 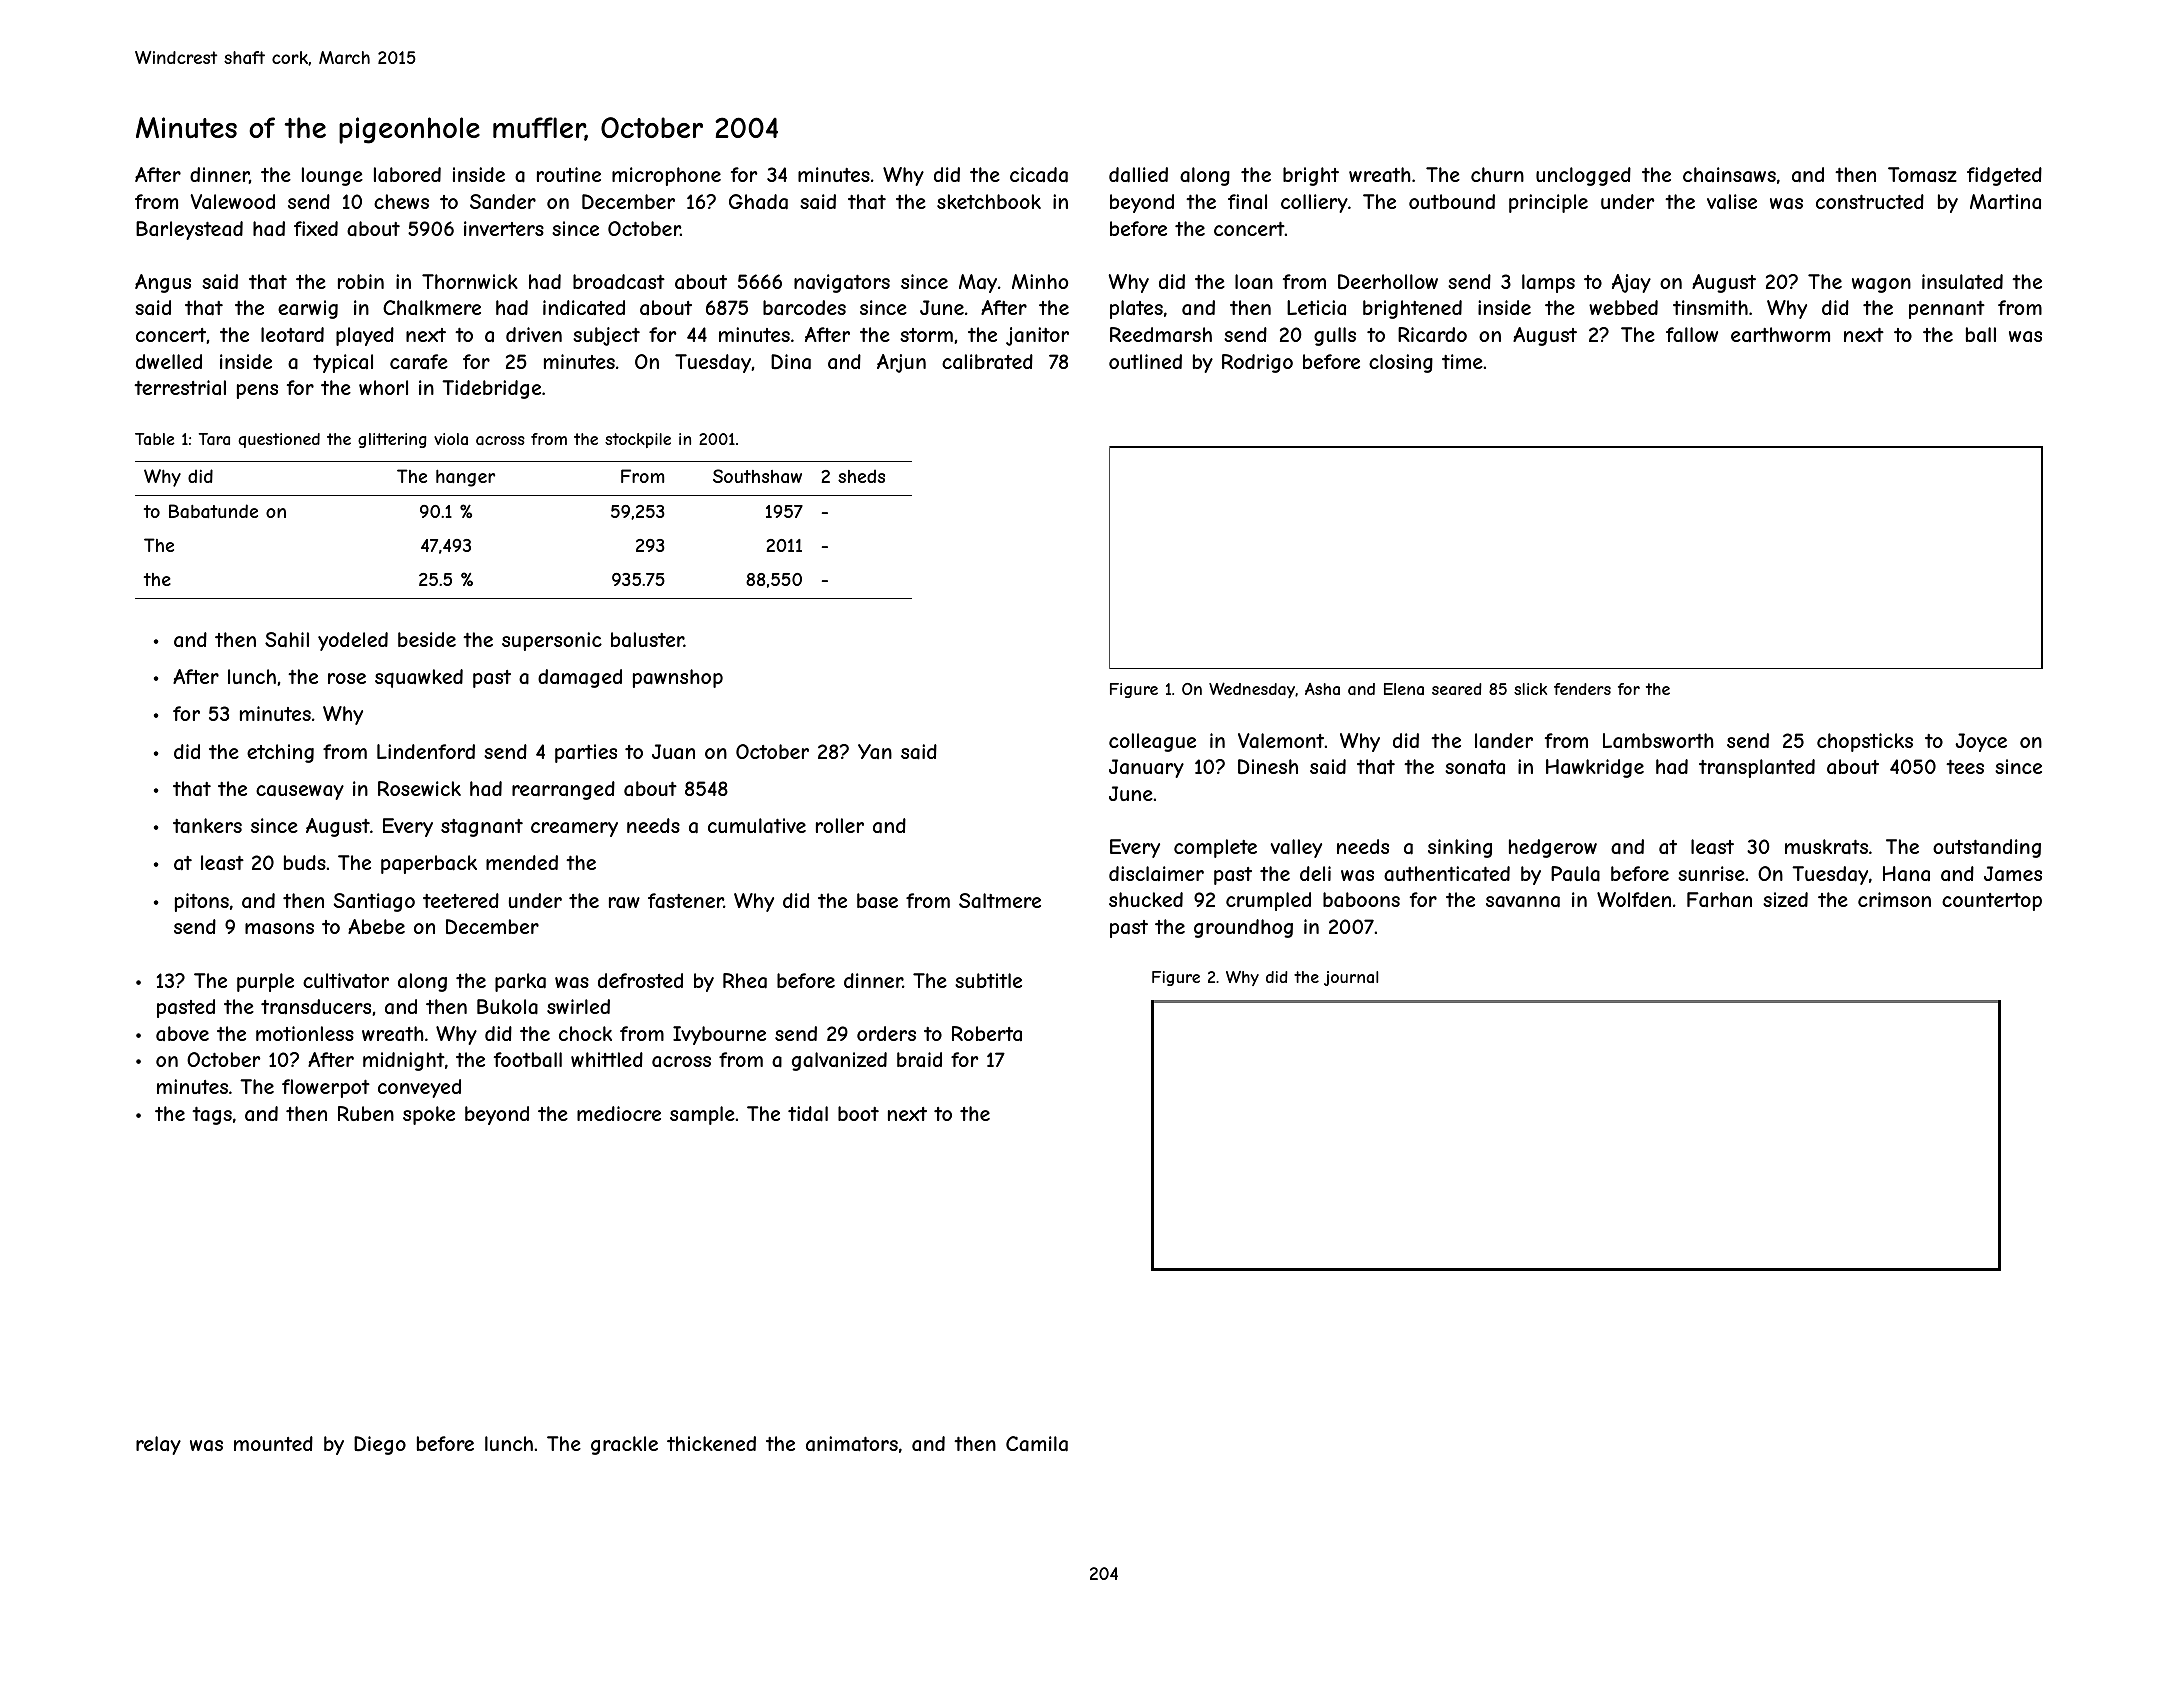 I want to click on labored, so click(x=407, y=174).
